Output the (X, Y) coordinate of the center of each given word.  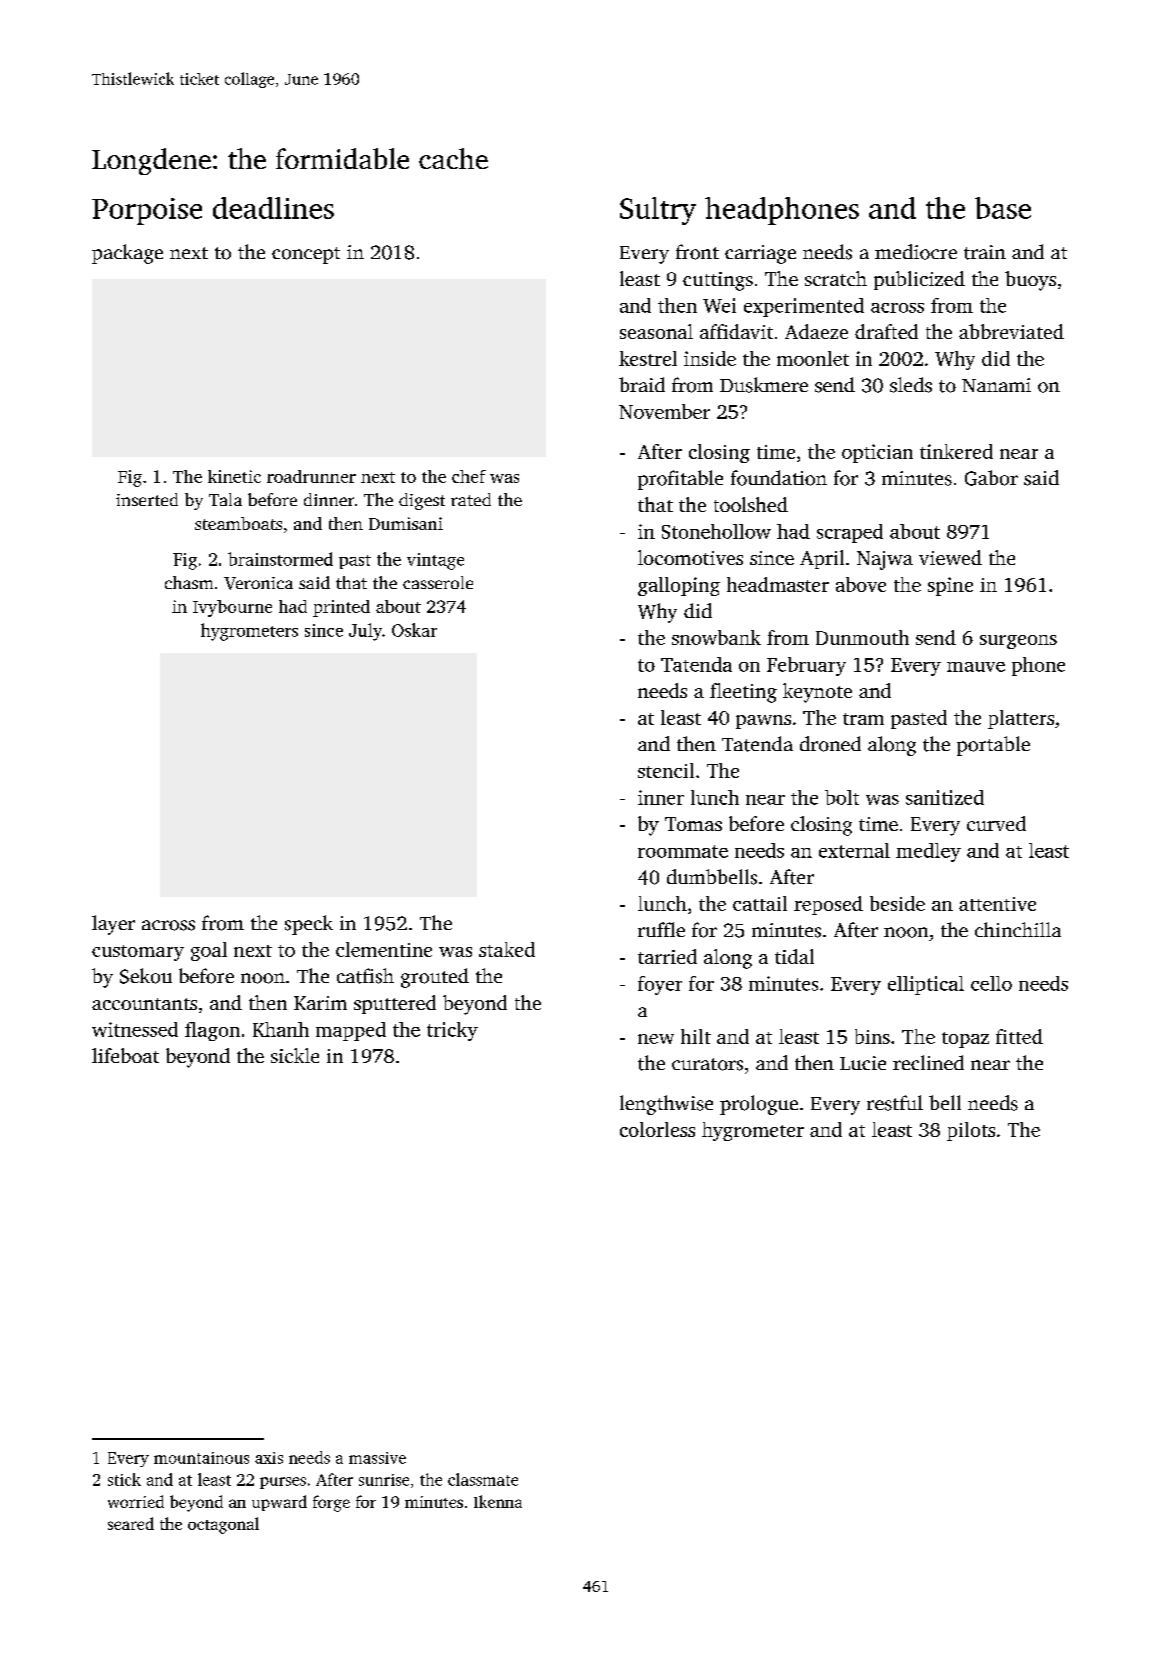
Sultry (658, 211)
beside (897, 903)
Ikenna (498, 1501)
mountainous (201, 1458)
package (127, 254)
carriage (760, 254)
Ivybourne (232, 608)
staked (507, 949)
